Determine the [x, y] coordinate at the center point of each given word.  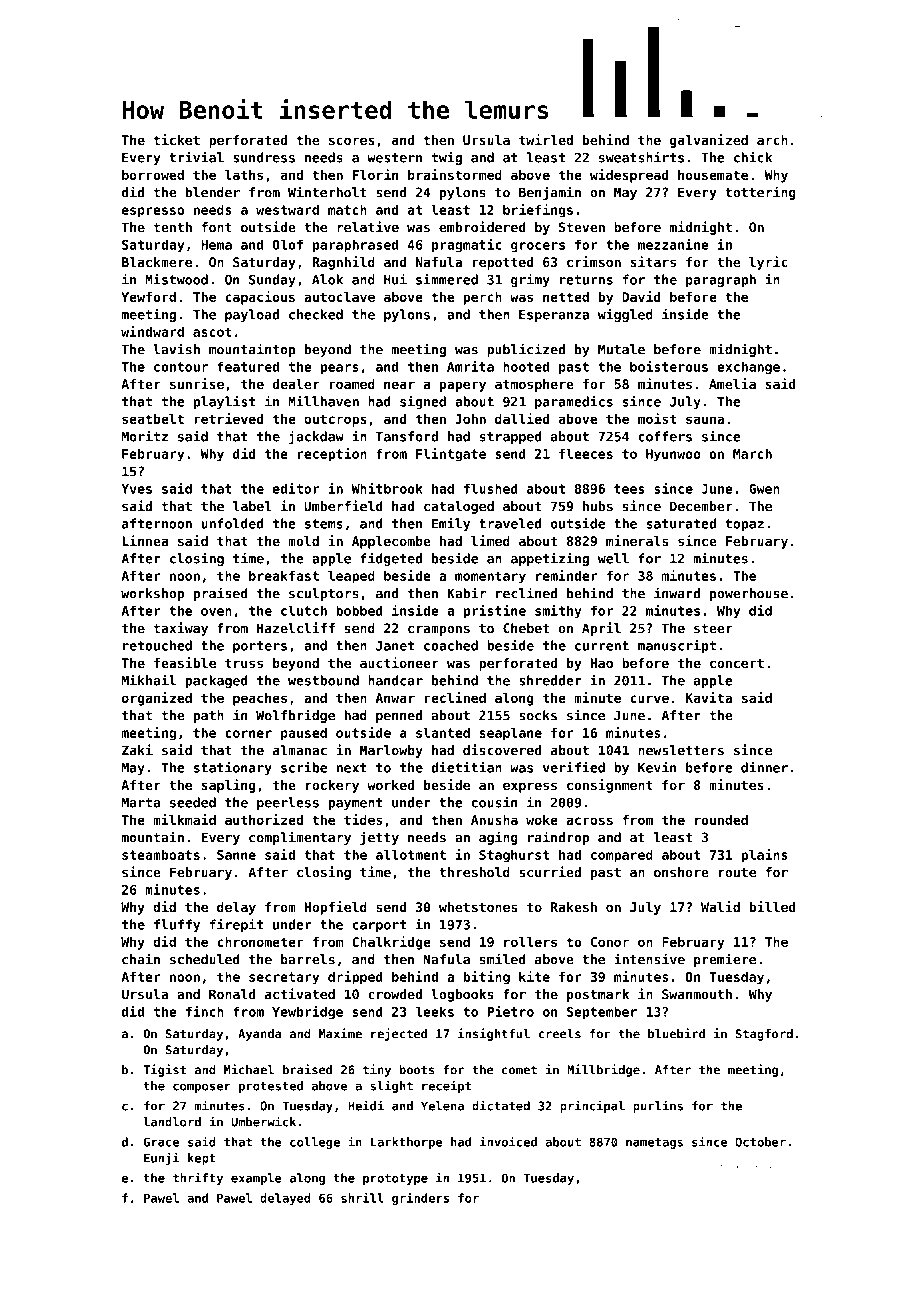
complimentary [300, 838]
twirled [546, 139]
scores [352, 141]
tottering [760, 193]
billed [772, 906]
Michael [249, 1069]
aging [498, 838]
